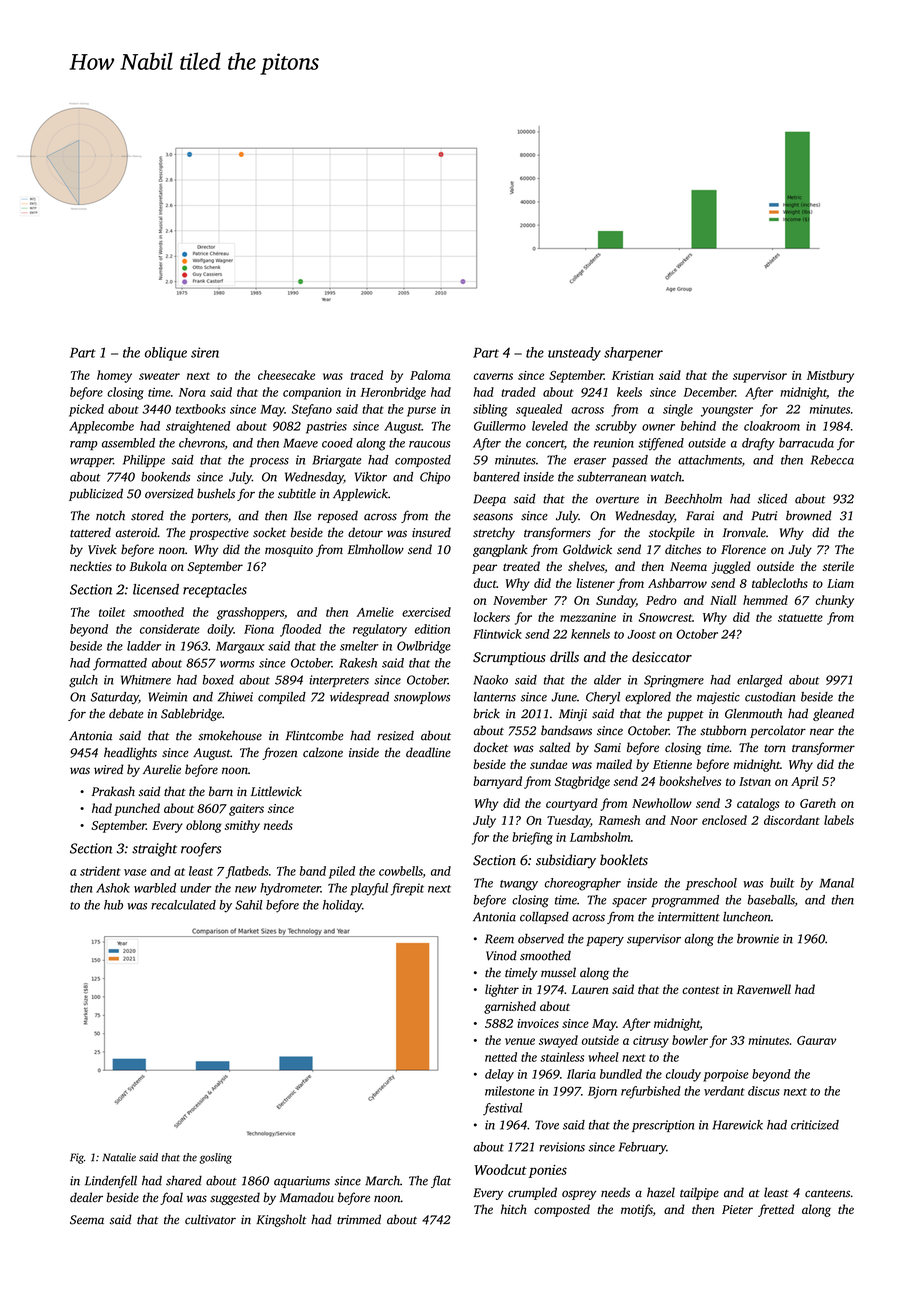  Describe the element at coordinates (202, 443) in the screenshot. I see `chevrons` at that location.
